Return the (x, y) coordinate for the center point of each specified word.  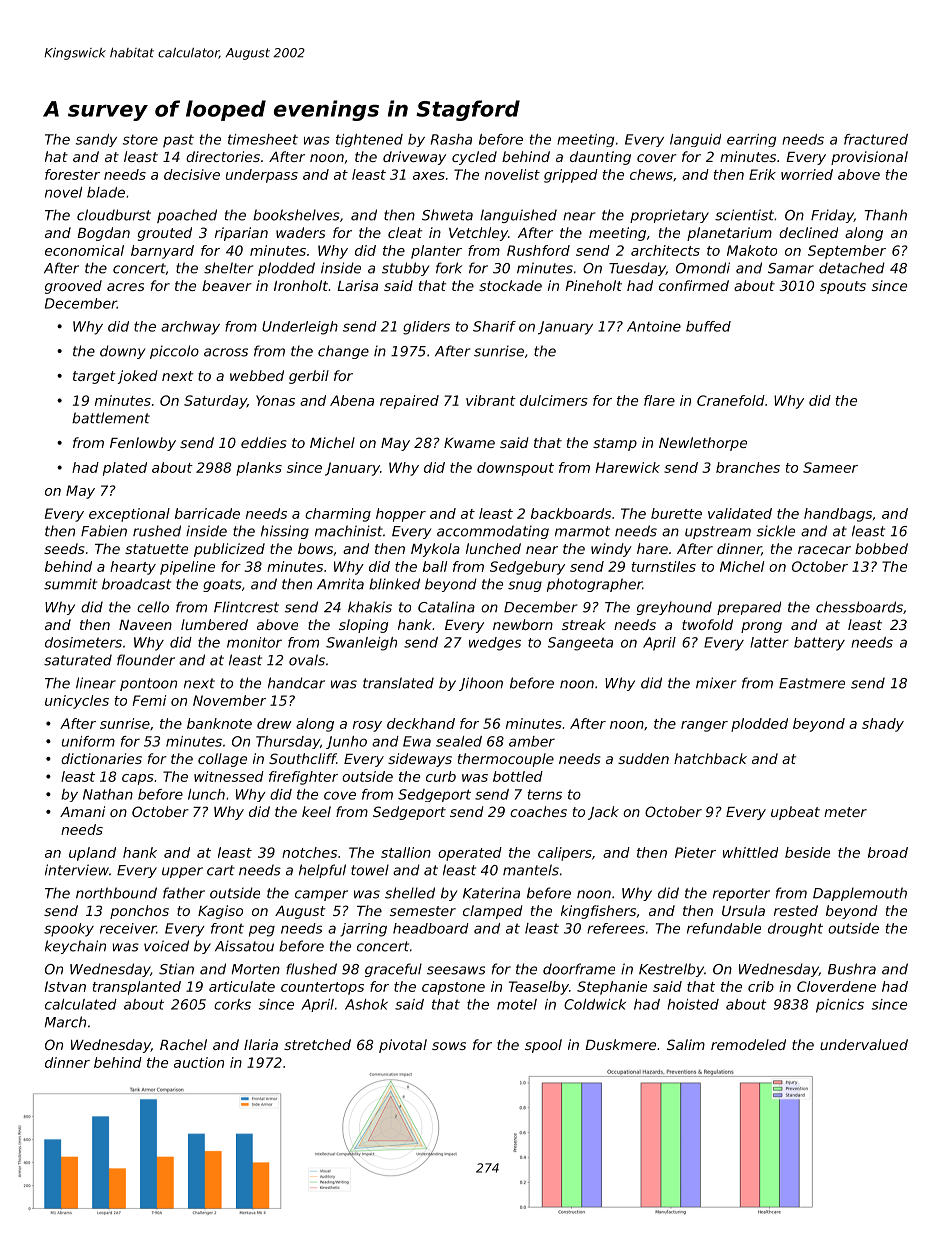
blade (106, 192)
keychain (75, 947)
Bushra (852, 969)
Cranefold (731, 400)
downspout (515, 469)
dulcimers (554, 400)
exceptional (129, 515)
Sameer (830, 467)
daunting (600, 158)
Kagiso (220, 912)
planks (259, 469)
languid (695, 140)
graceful (393, 970)
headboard (431, 928)
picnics (840, 1006)
